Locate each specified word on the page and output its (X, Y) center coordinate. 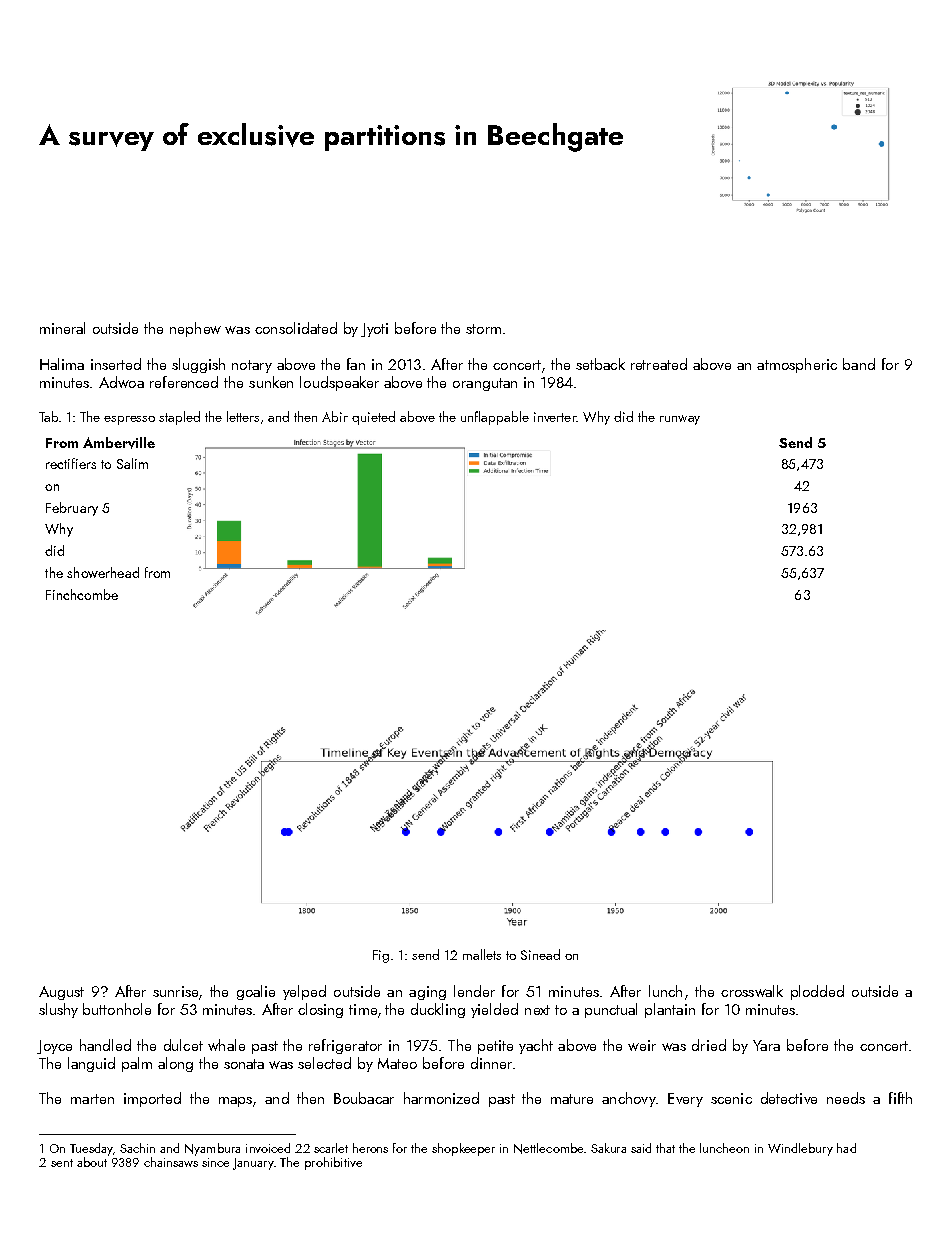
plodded (817, 992)
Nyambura (212, 1149)
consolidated (296, 328)
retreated (659, 364)
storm (483, 329)
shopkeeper (463, 1149)
